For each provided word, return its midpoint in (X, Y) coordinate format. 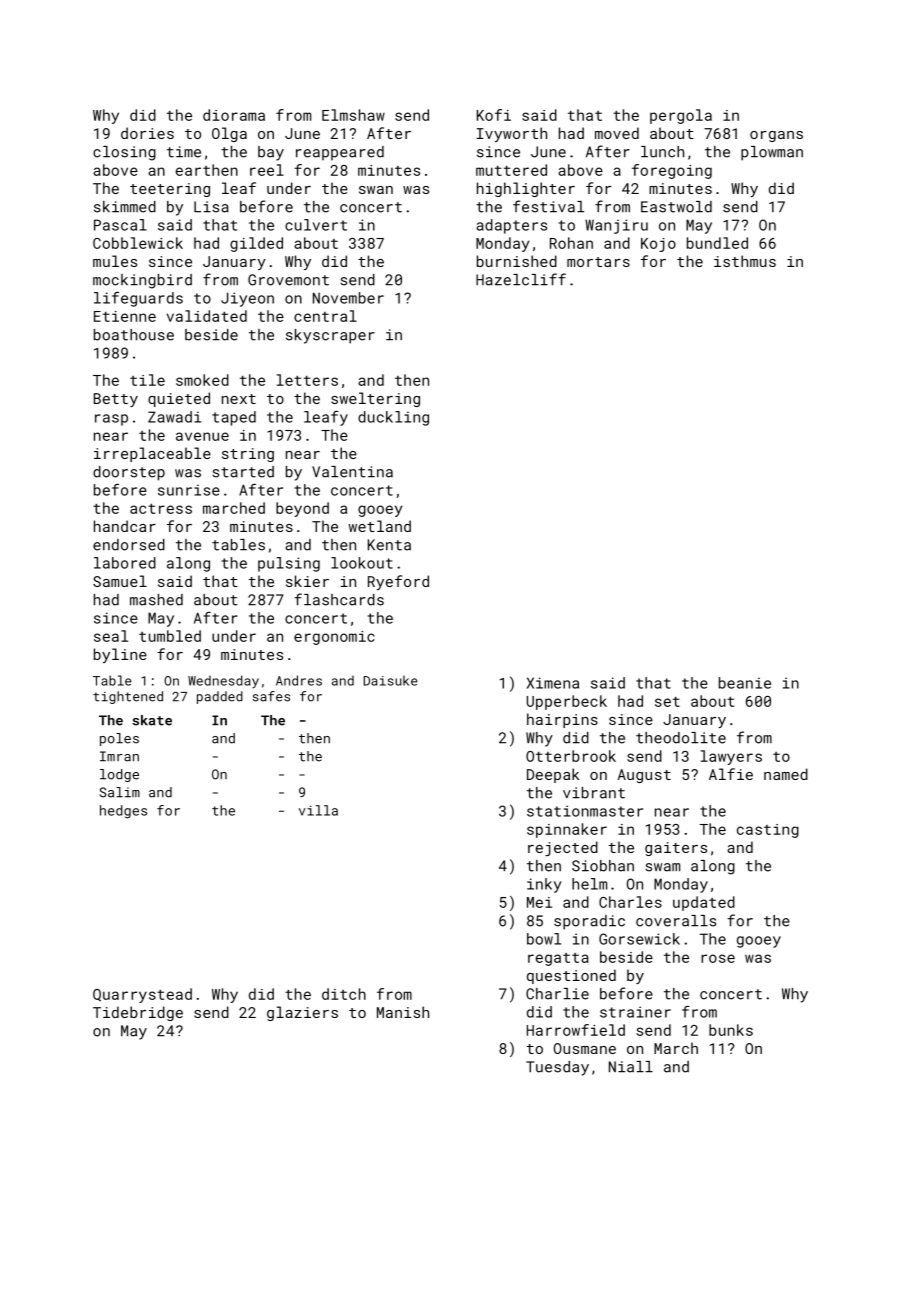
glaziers (302, 1013)
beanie (745, 683)
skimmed (125, 207)
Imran (119, 756)
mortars (598, 262)
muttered (511, 170)
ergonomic (334, 638)
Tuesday (557, 1068)
